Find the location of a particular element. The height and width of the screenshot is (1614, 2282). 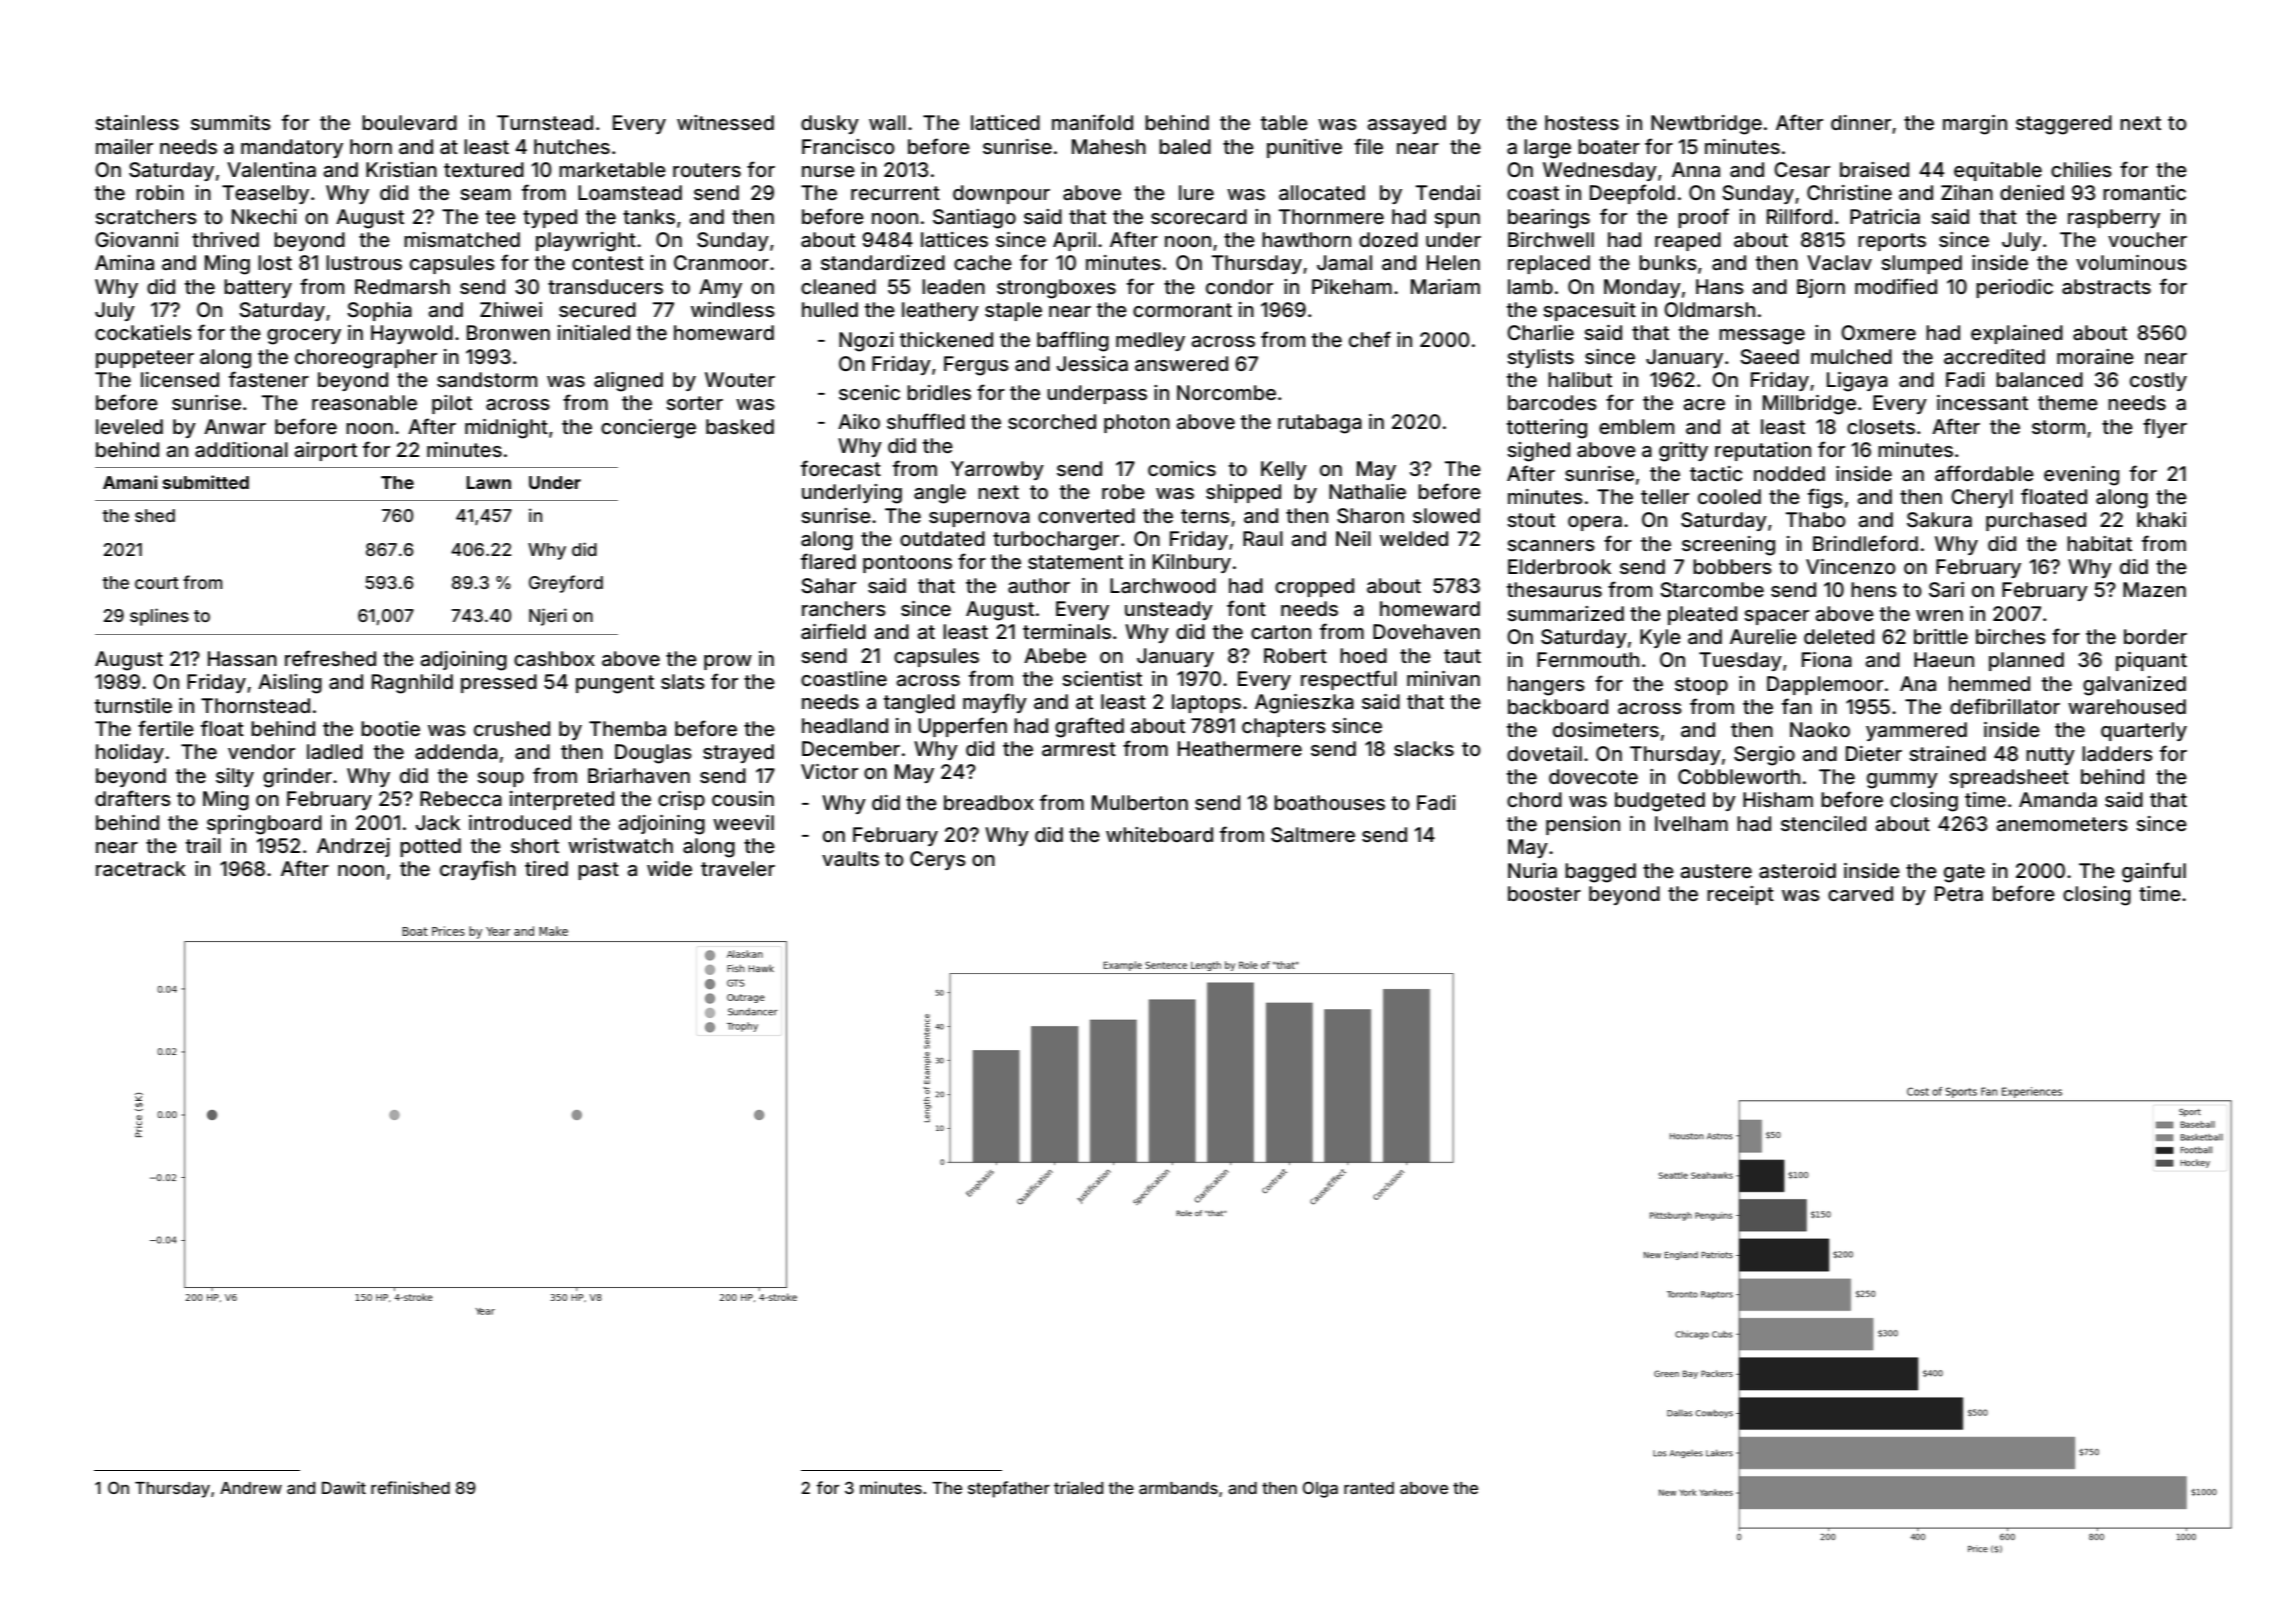

Newtbridge is located at coordinates (1706, 125).
